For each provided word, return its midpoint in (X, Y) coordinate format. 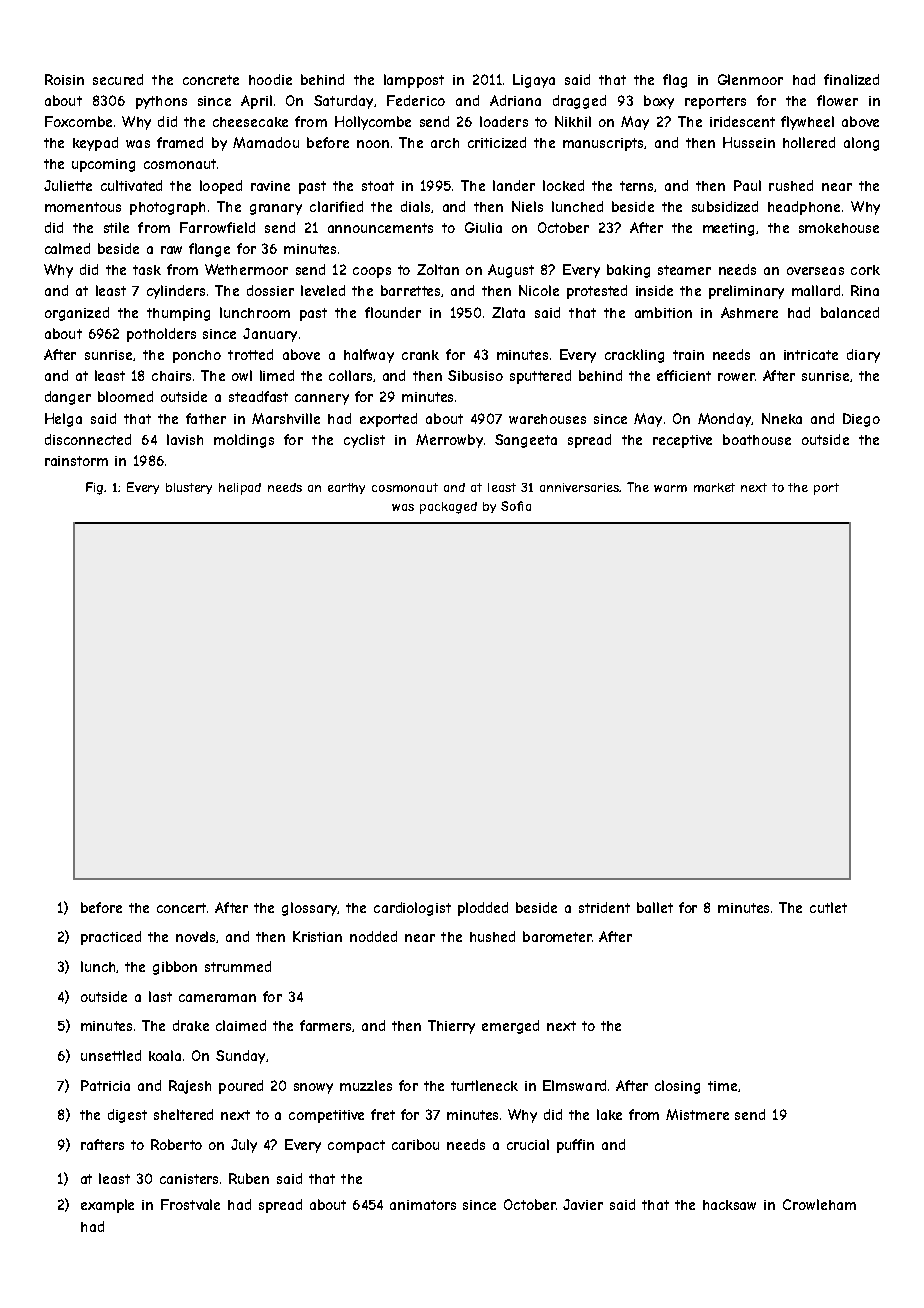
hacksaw (729, 1205)
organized (77, 314)
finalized (851, 79)
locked (563, 185)
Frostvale (190, 1204)
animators (423, 1205)
